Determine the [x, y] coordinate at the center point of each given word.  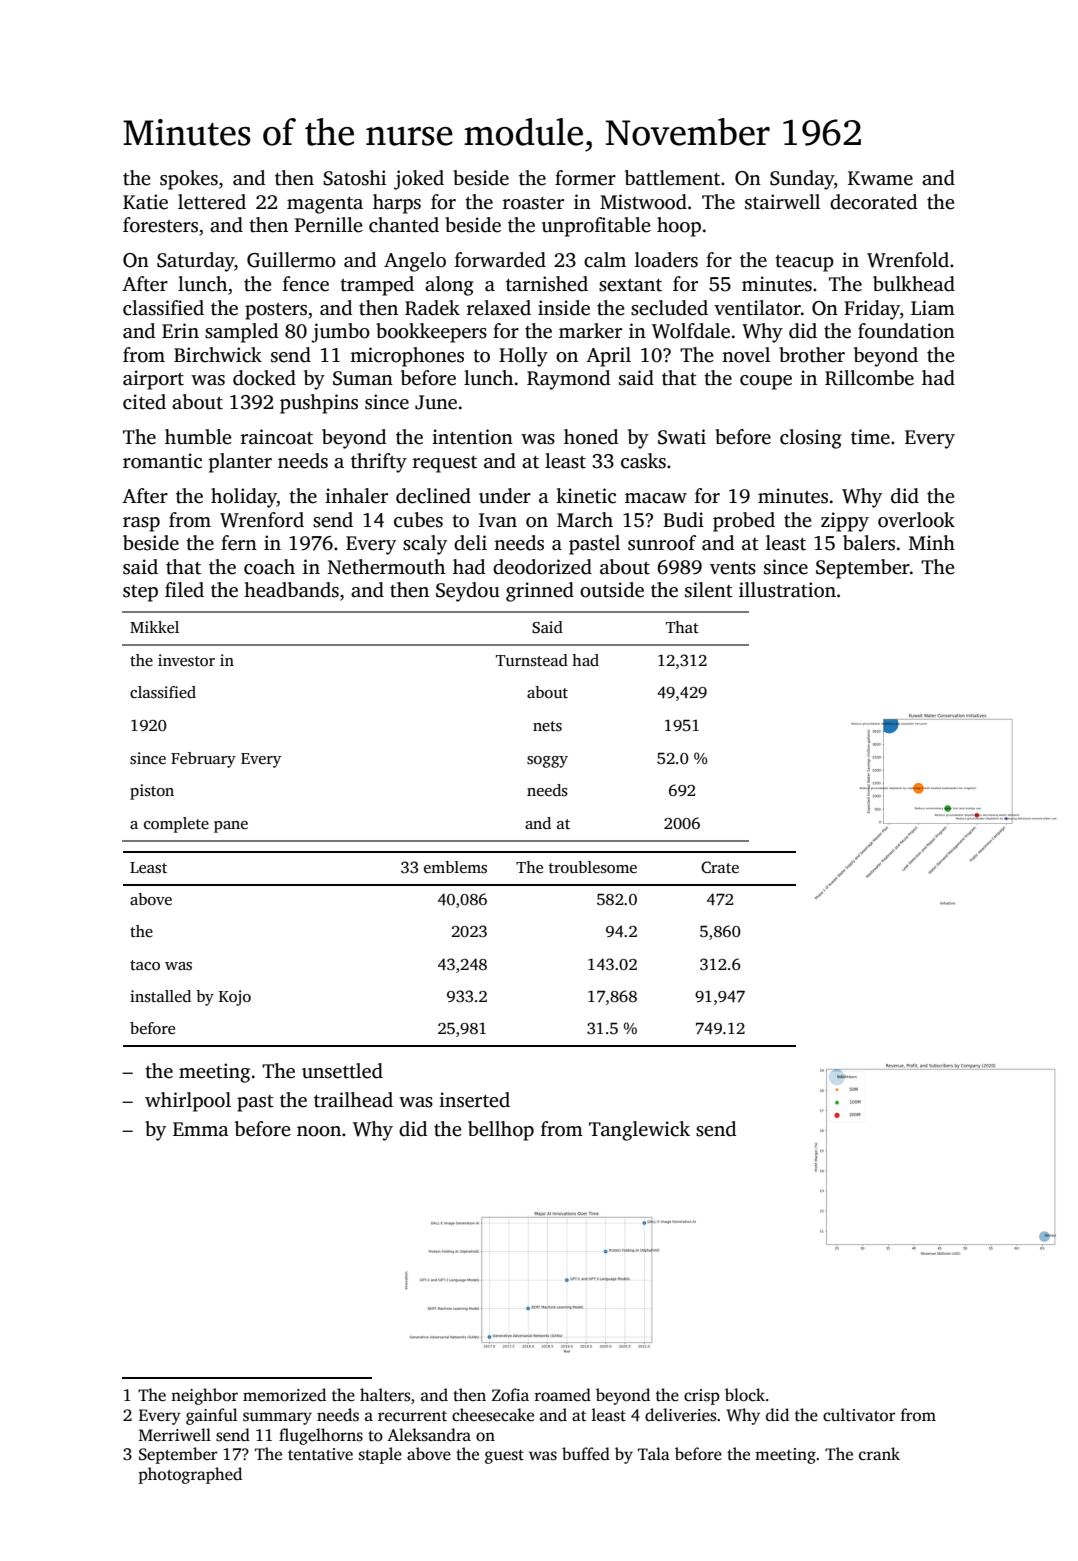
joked [419, 180]
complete [176, 825]
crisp [702, 1397]
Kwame [880, 178]
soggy [547, 762]
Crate [720, 867]
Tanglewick [639, 1131]
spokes [189, 180]
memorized [284, 1395]
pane [231, 827]
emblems [455, 867]
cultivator [859, 1415]
